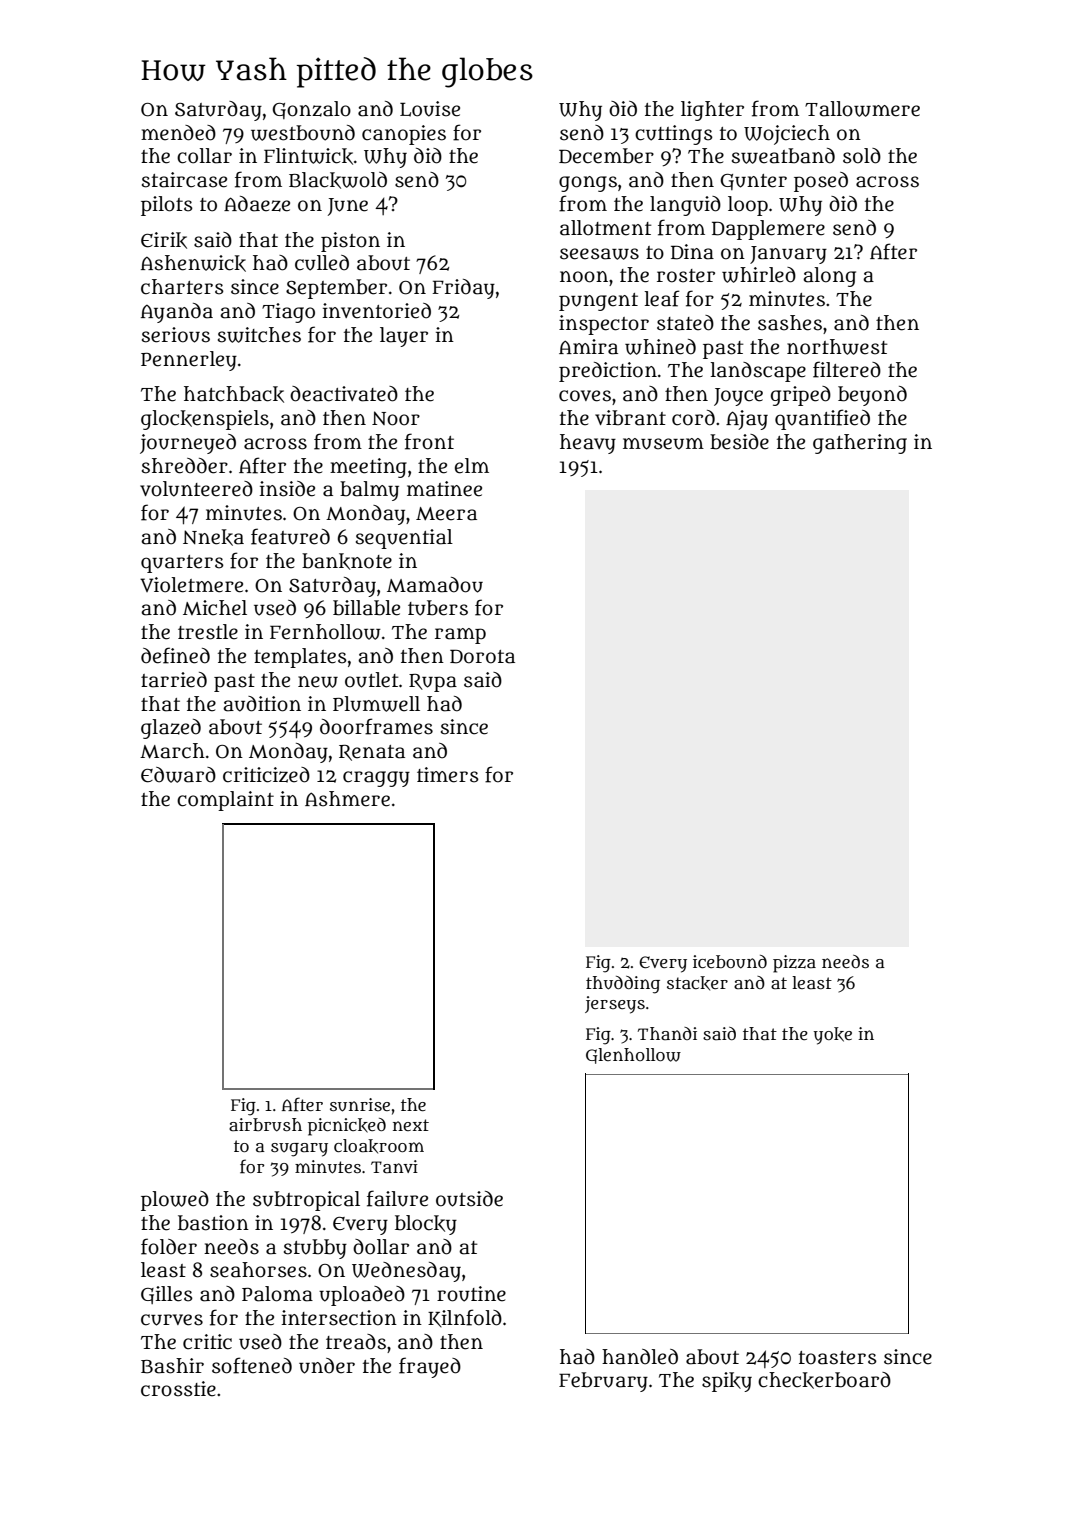 The image size is (1076, 1522). I want to click on Dorota, so click(482, 656).
